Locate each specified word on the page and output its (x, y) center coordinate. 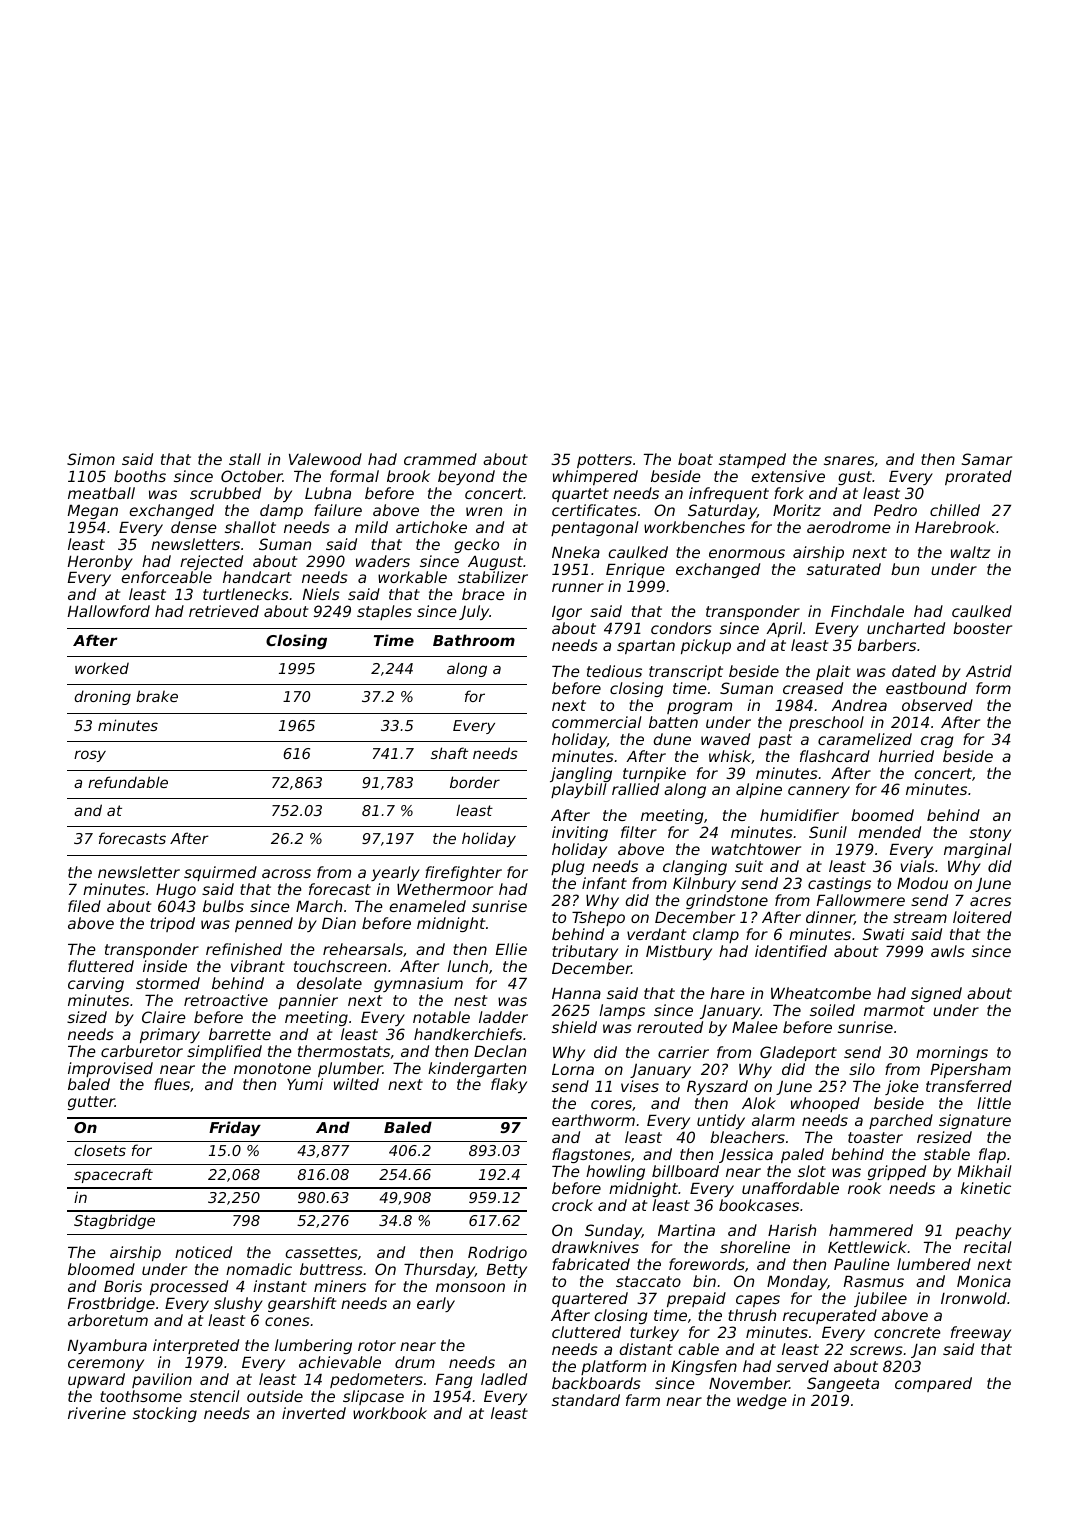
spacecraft (113, 1175)
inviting (580, 833)
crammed (440, 459)
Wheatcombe (821, 993)
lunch (467, 966)
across (286, 873)
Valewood (325, 459)
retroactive (226, 1000)
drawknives (595, 1247)
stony (990, 834)
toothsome (141, 1396)
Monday (797, 1282)
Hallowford (109, 611)
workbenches (694, 527)
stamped (752, 460)
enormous (747, 553)
